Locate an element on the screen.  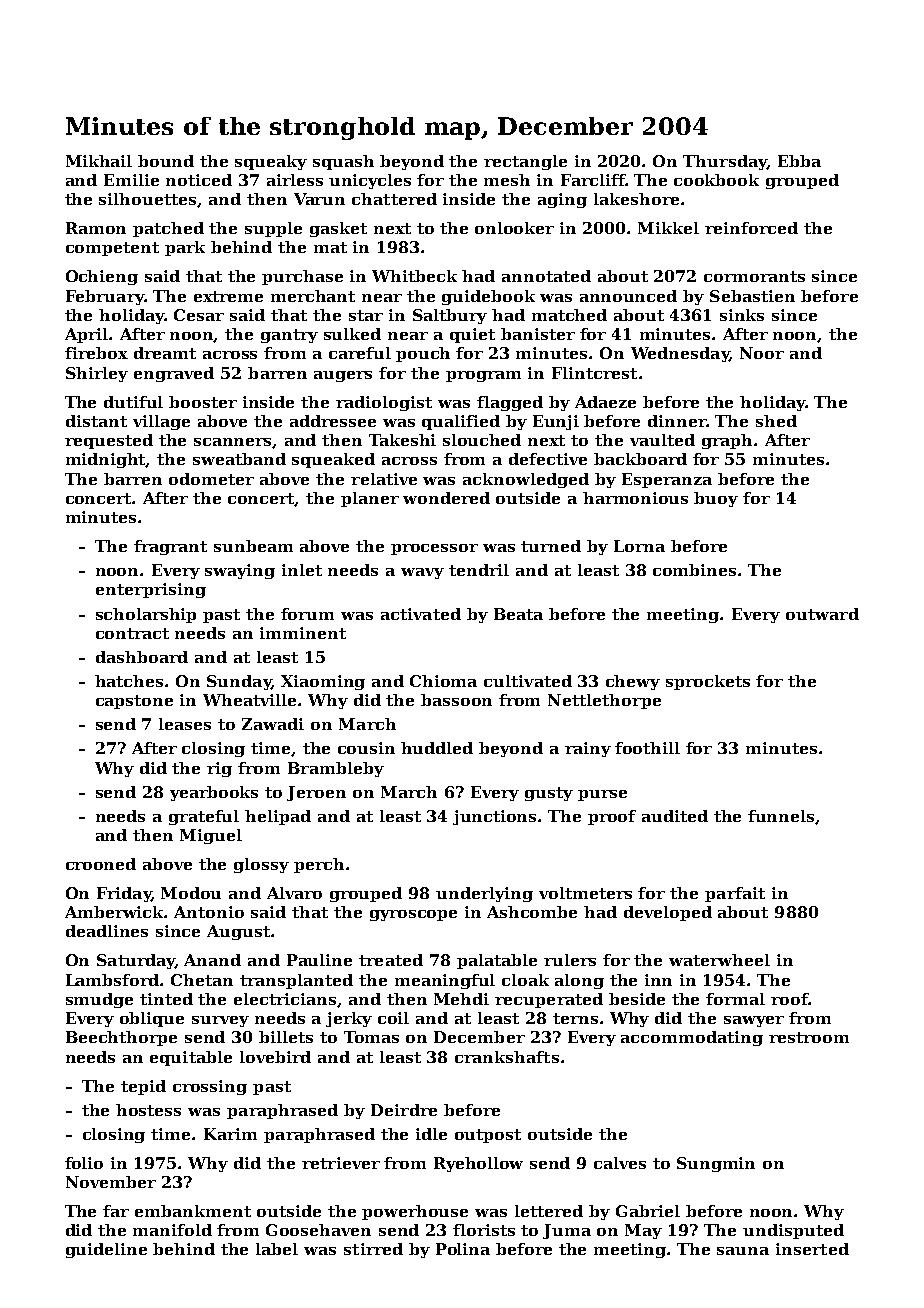
enterprising is located at coordinates (151, 590).
